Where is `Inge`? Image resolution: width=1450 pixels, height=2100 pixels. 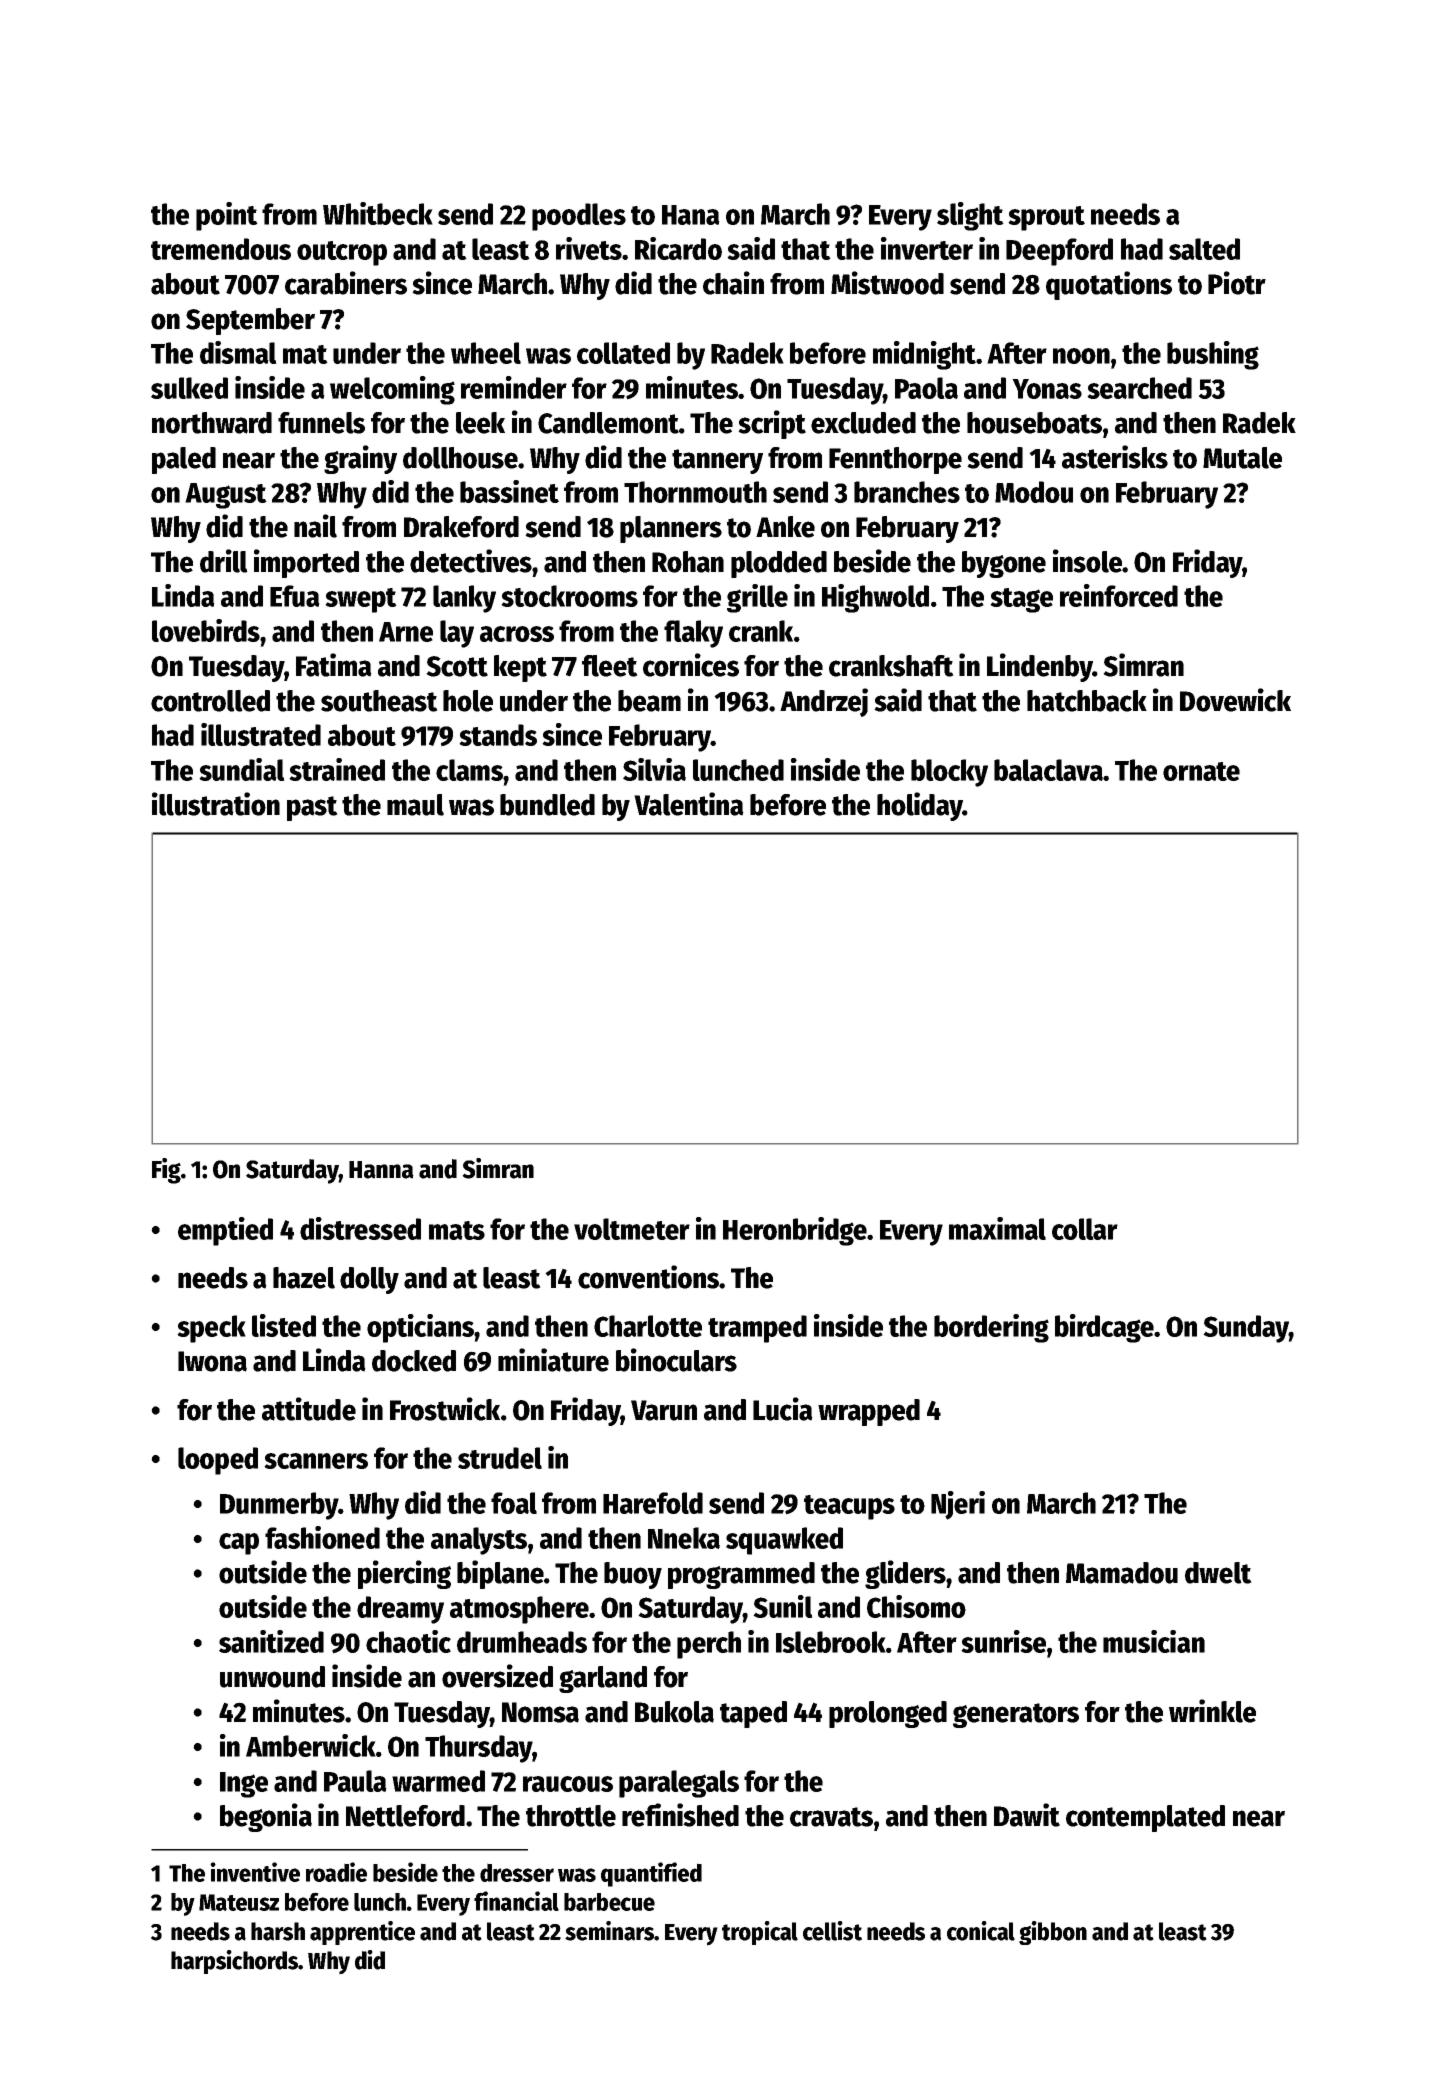
Inge is located at coordinates (244, 1785).
